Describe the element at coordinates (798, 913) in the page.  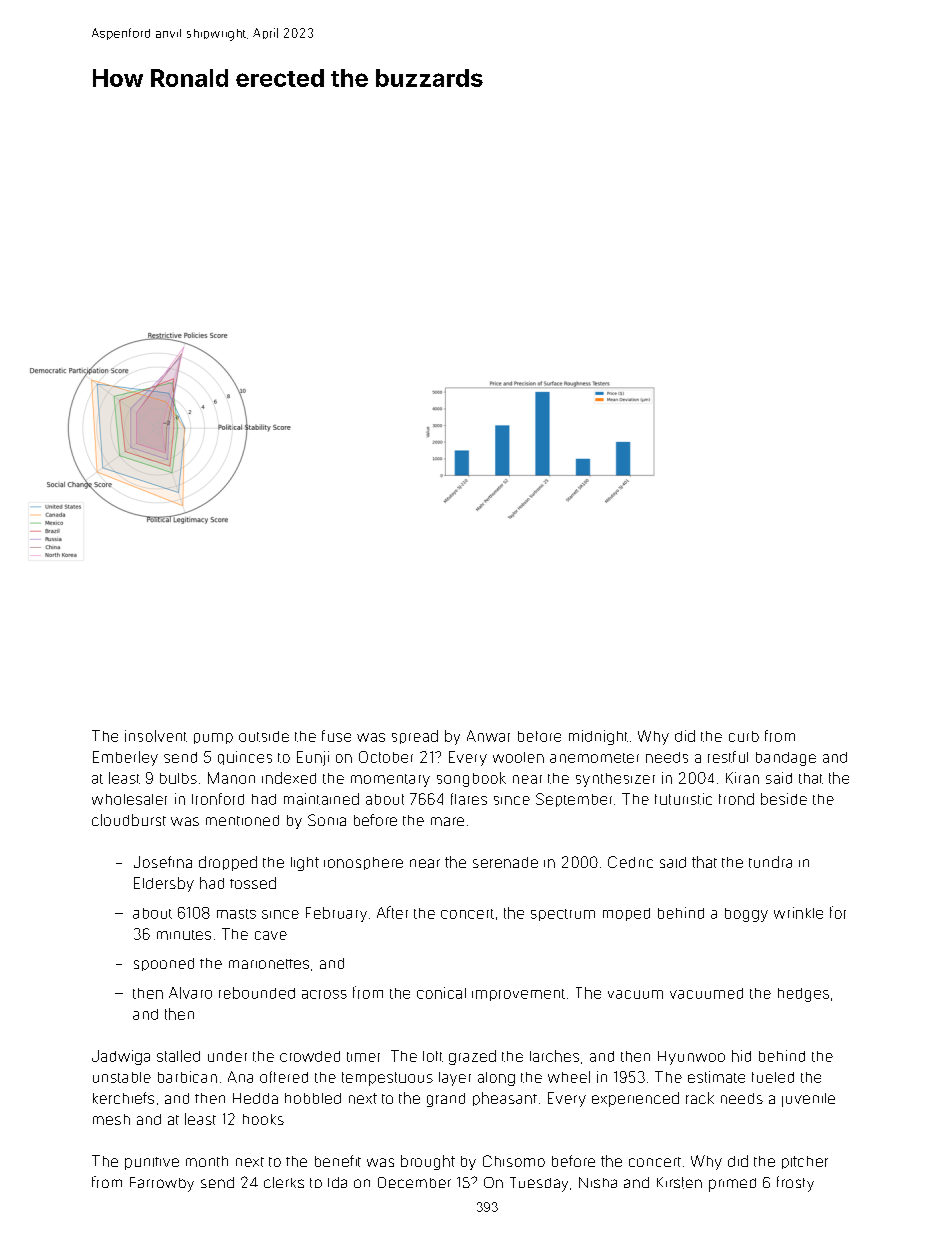
I see `wrinkle` at that location.
